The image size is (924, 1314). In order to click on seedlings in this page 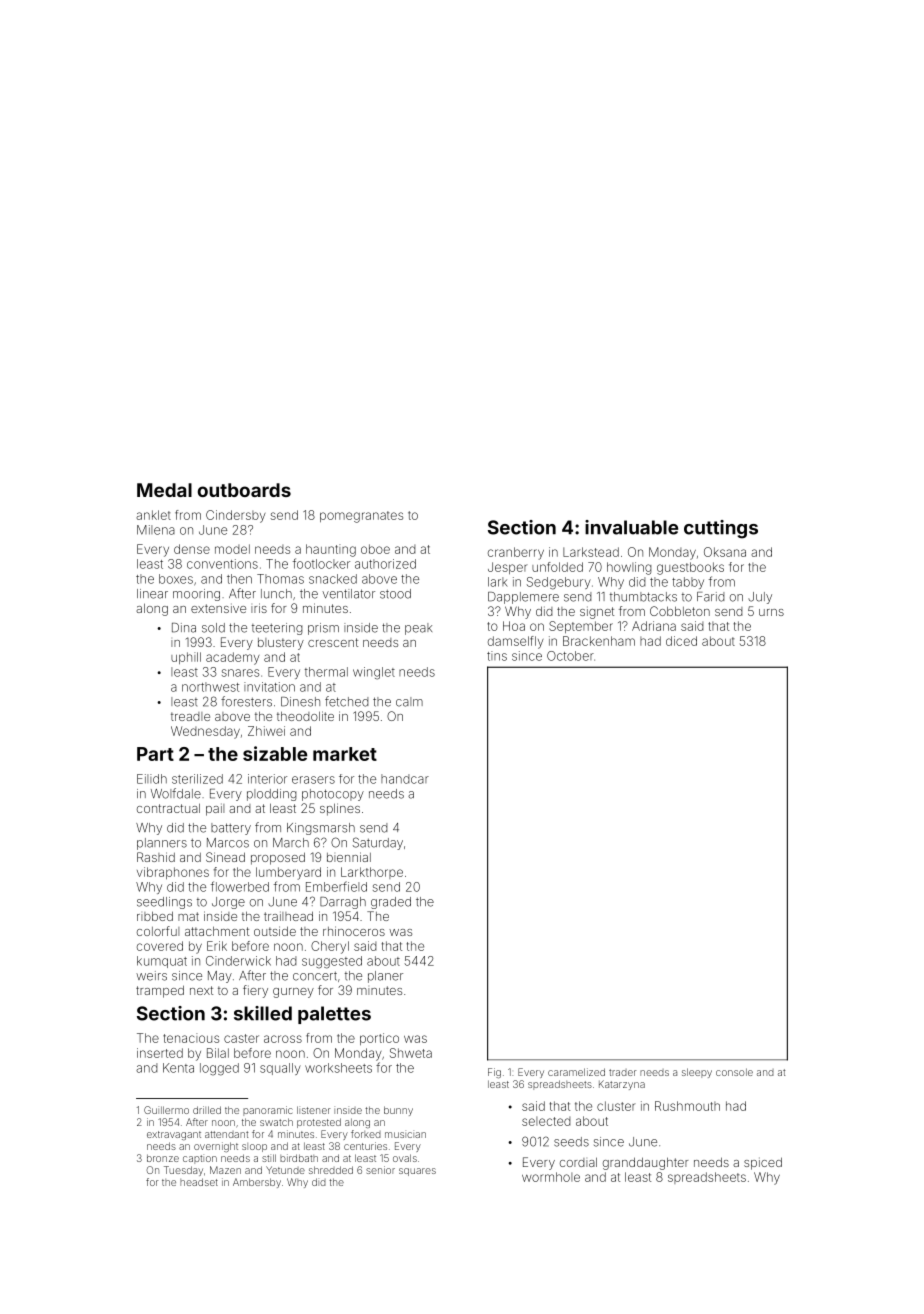, I will do `click(164, 903)`.
